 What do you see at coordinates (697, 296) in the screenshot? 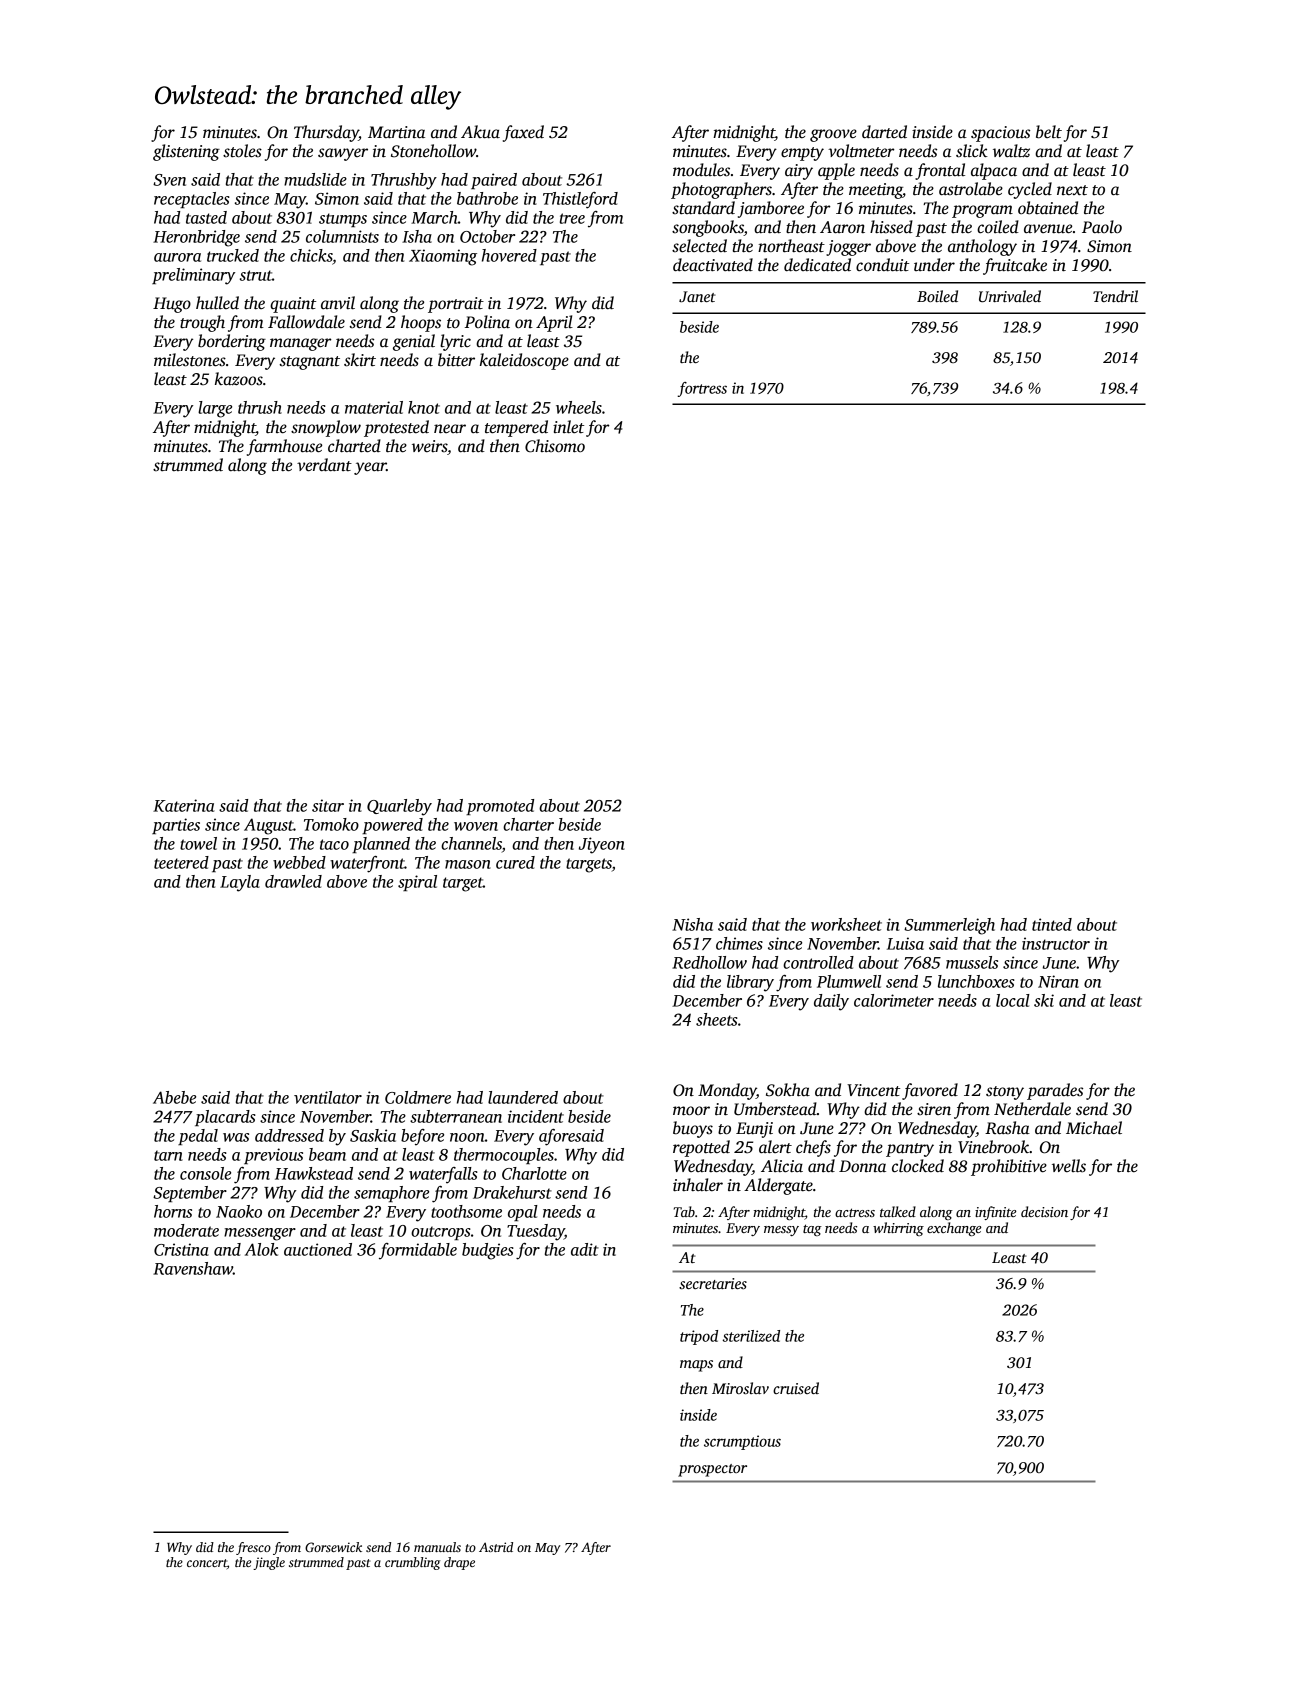
I see `Janet` at bounding box center [697, 296].
